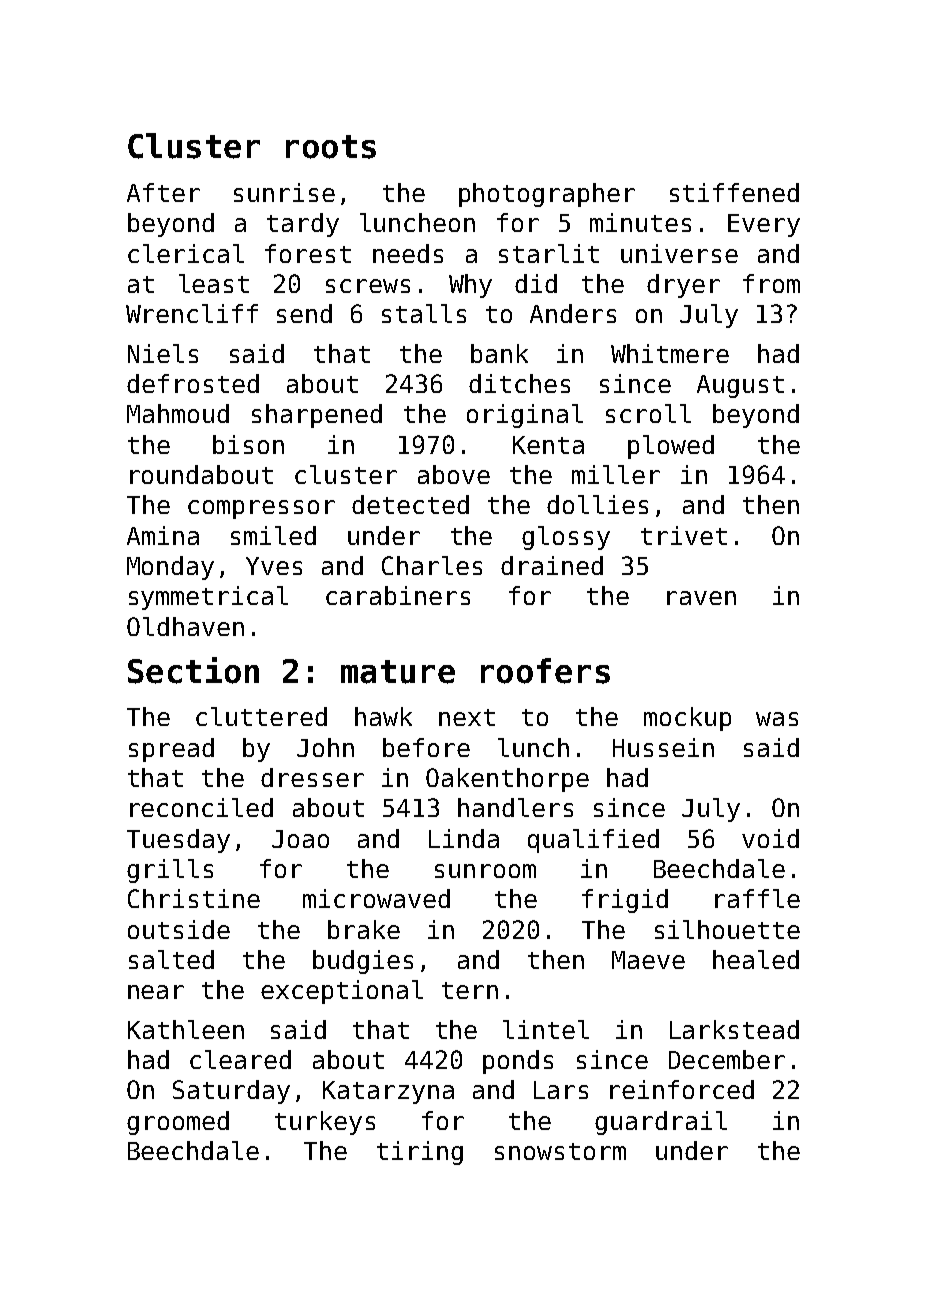  Describe the element at coordinates (171, 959) in the screenshot. I see `salted` at that location.
